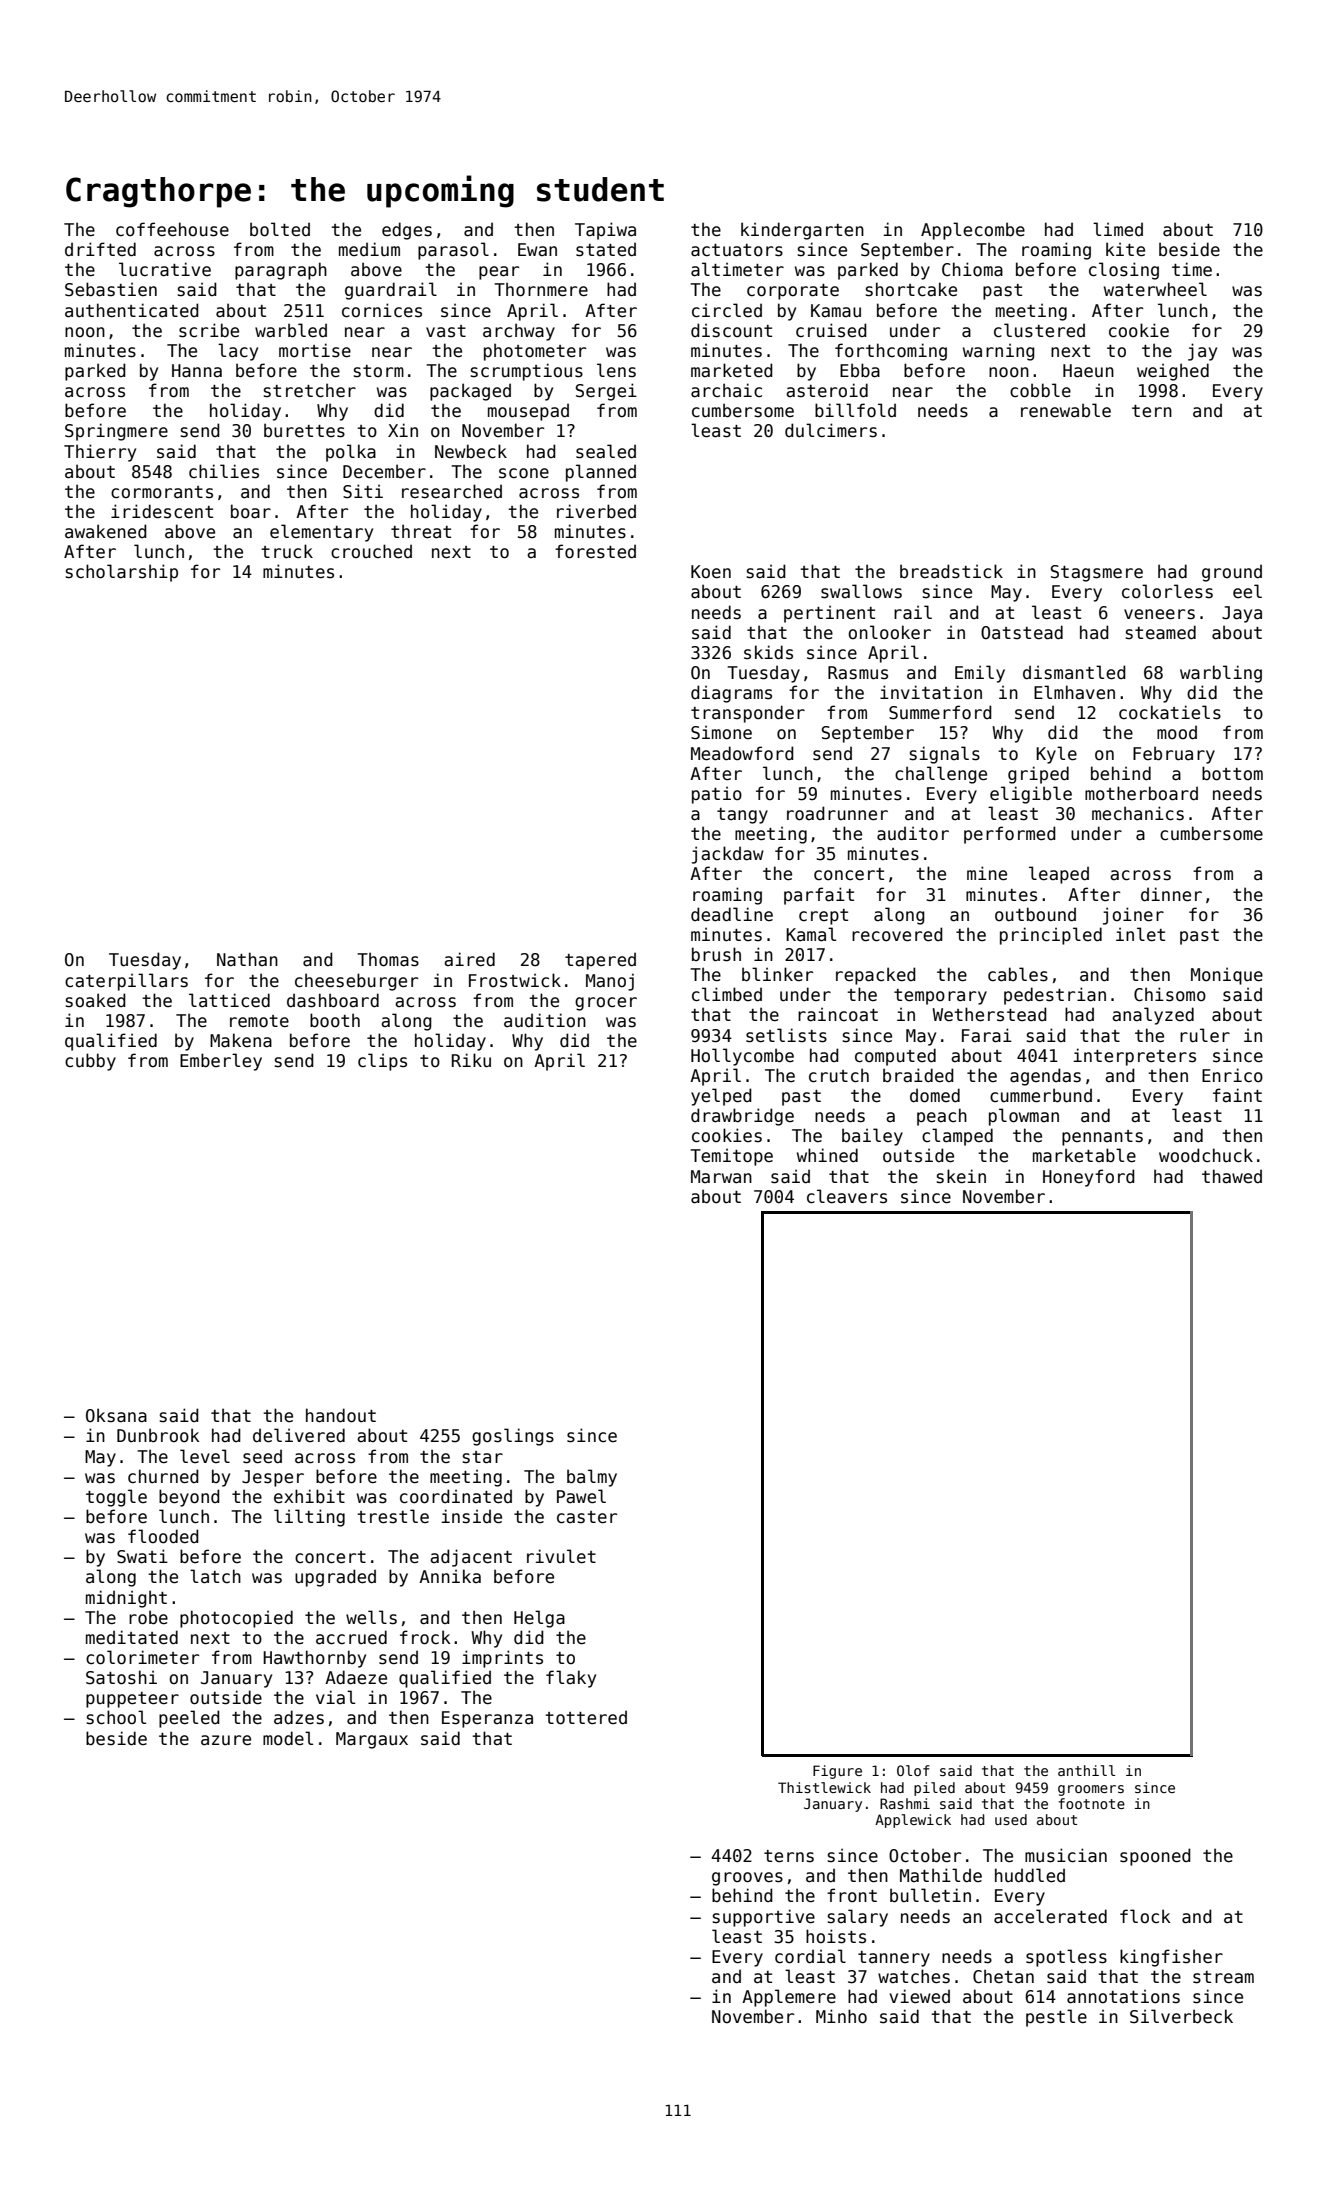 Image resolution: width=1328 pixels, height=2188 pixels. Describe the element at coordinates (335, 1020) in the screenshot. I see `booth` at that location.
